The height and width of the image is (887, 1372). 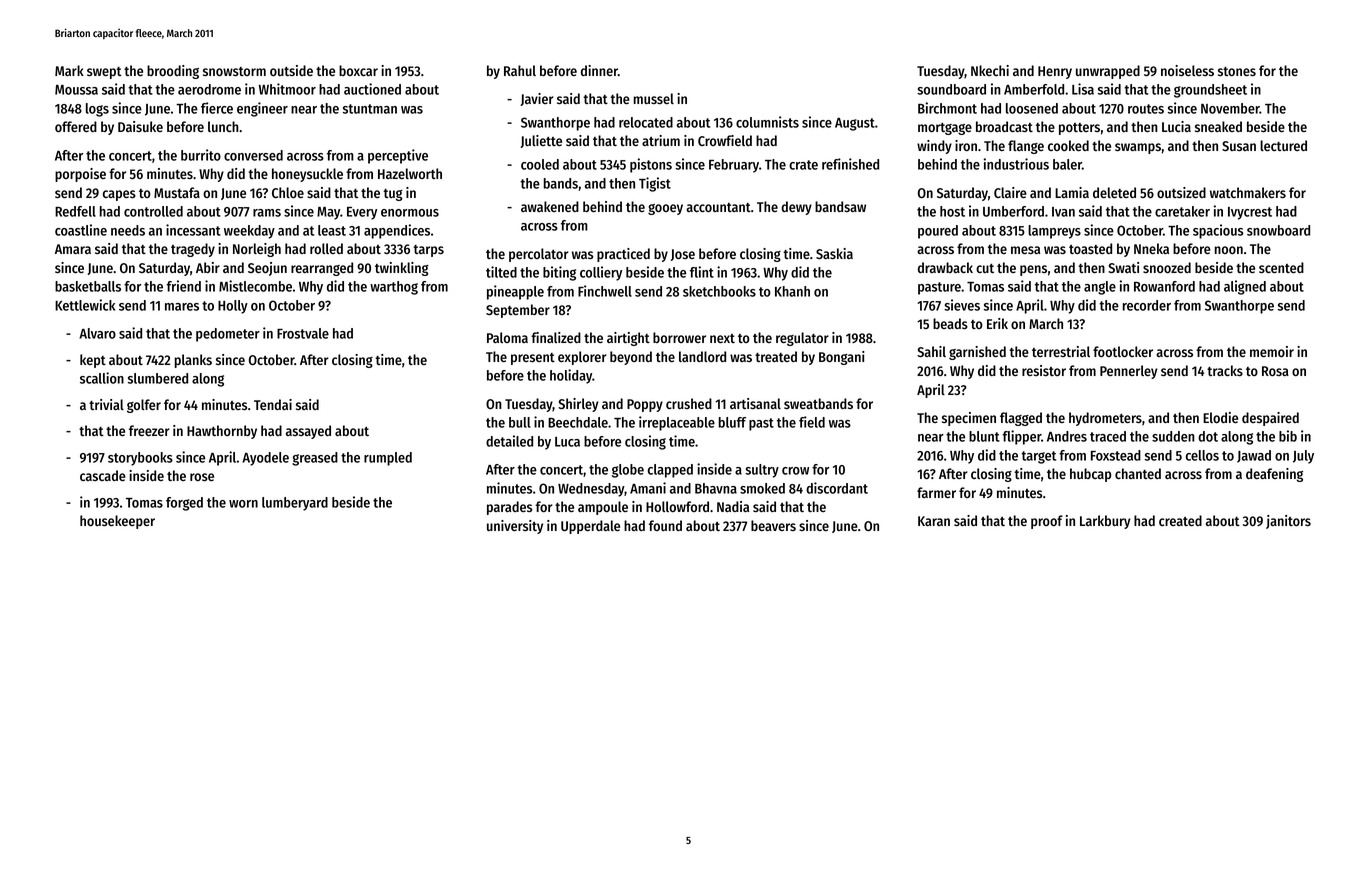 I want to click on Moussa, so click(x=76, y=90).
